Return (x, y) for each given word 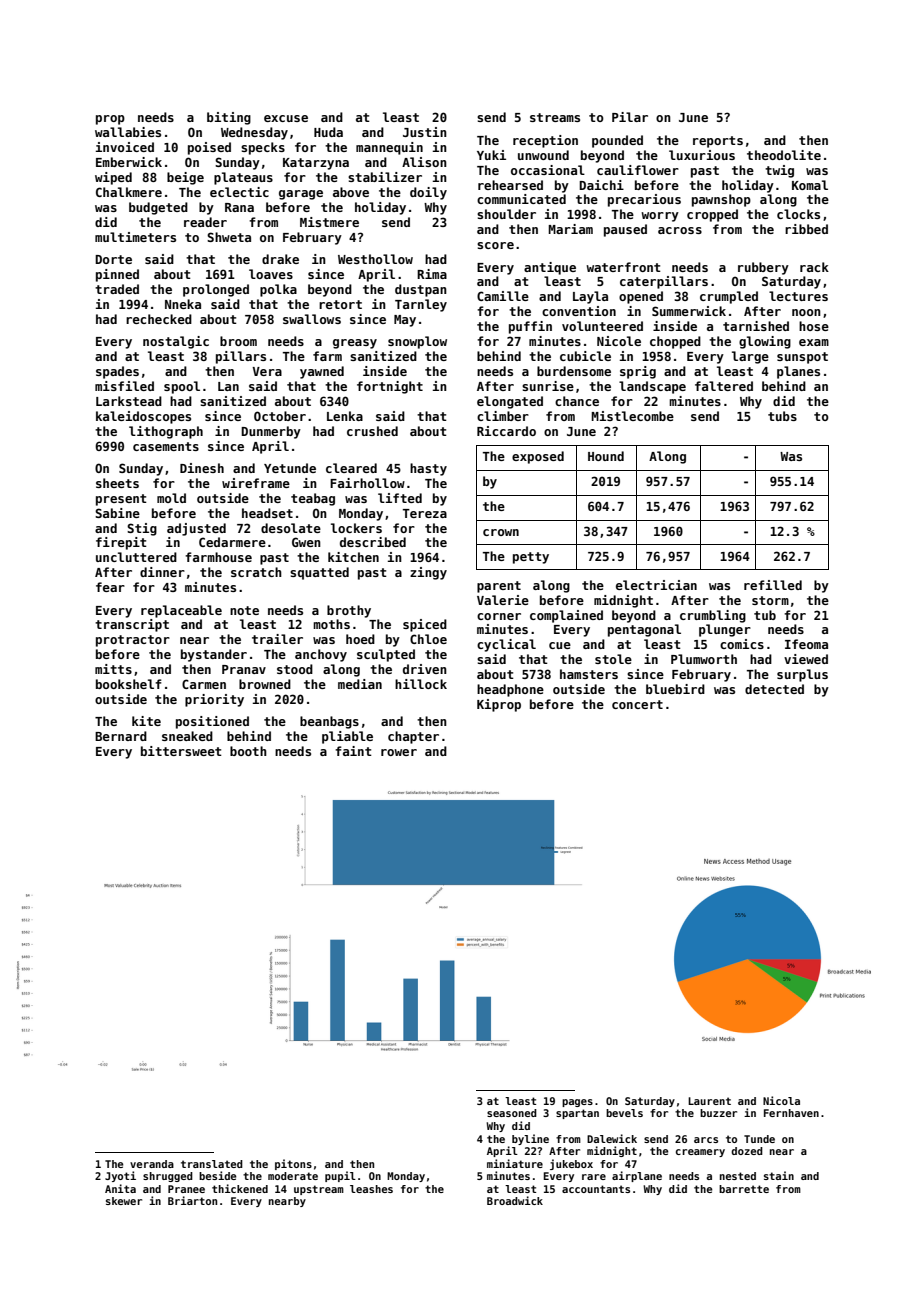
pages (577, 1103)
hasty (428, 469)
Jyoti (120, 1176)
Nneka (183, 304)
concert (637, 704)
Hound (606, 456)
